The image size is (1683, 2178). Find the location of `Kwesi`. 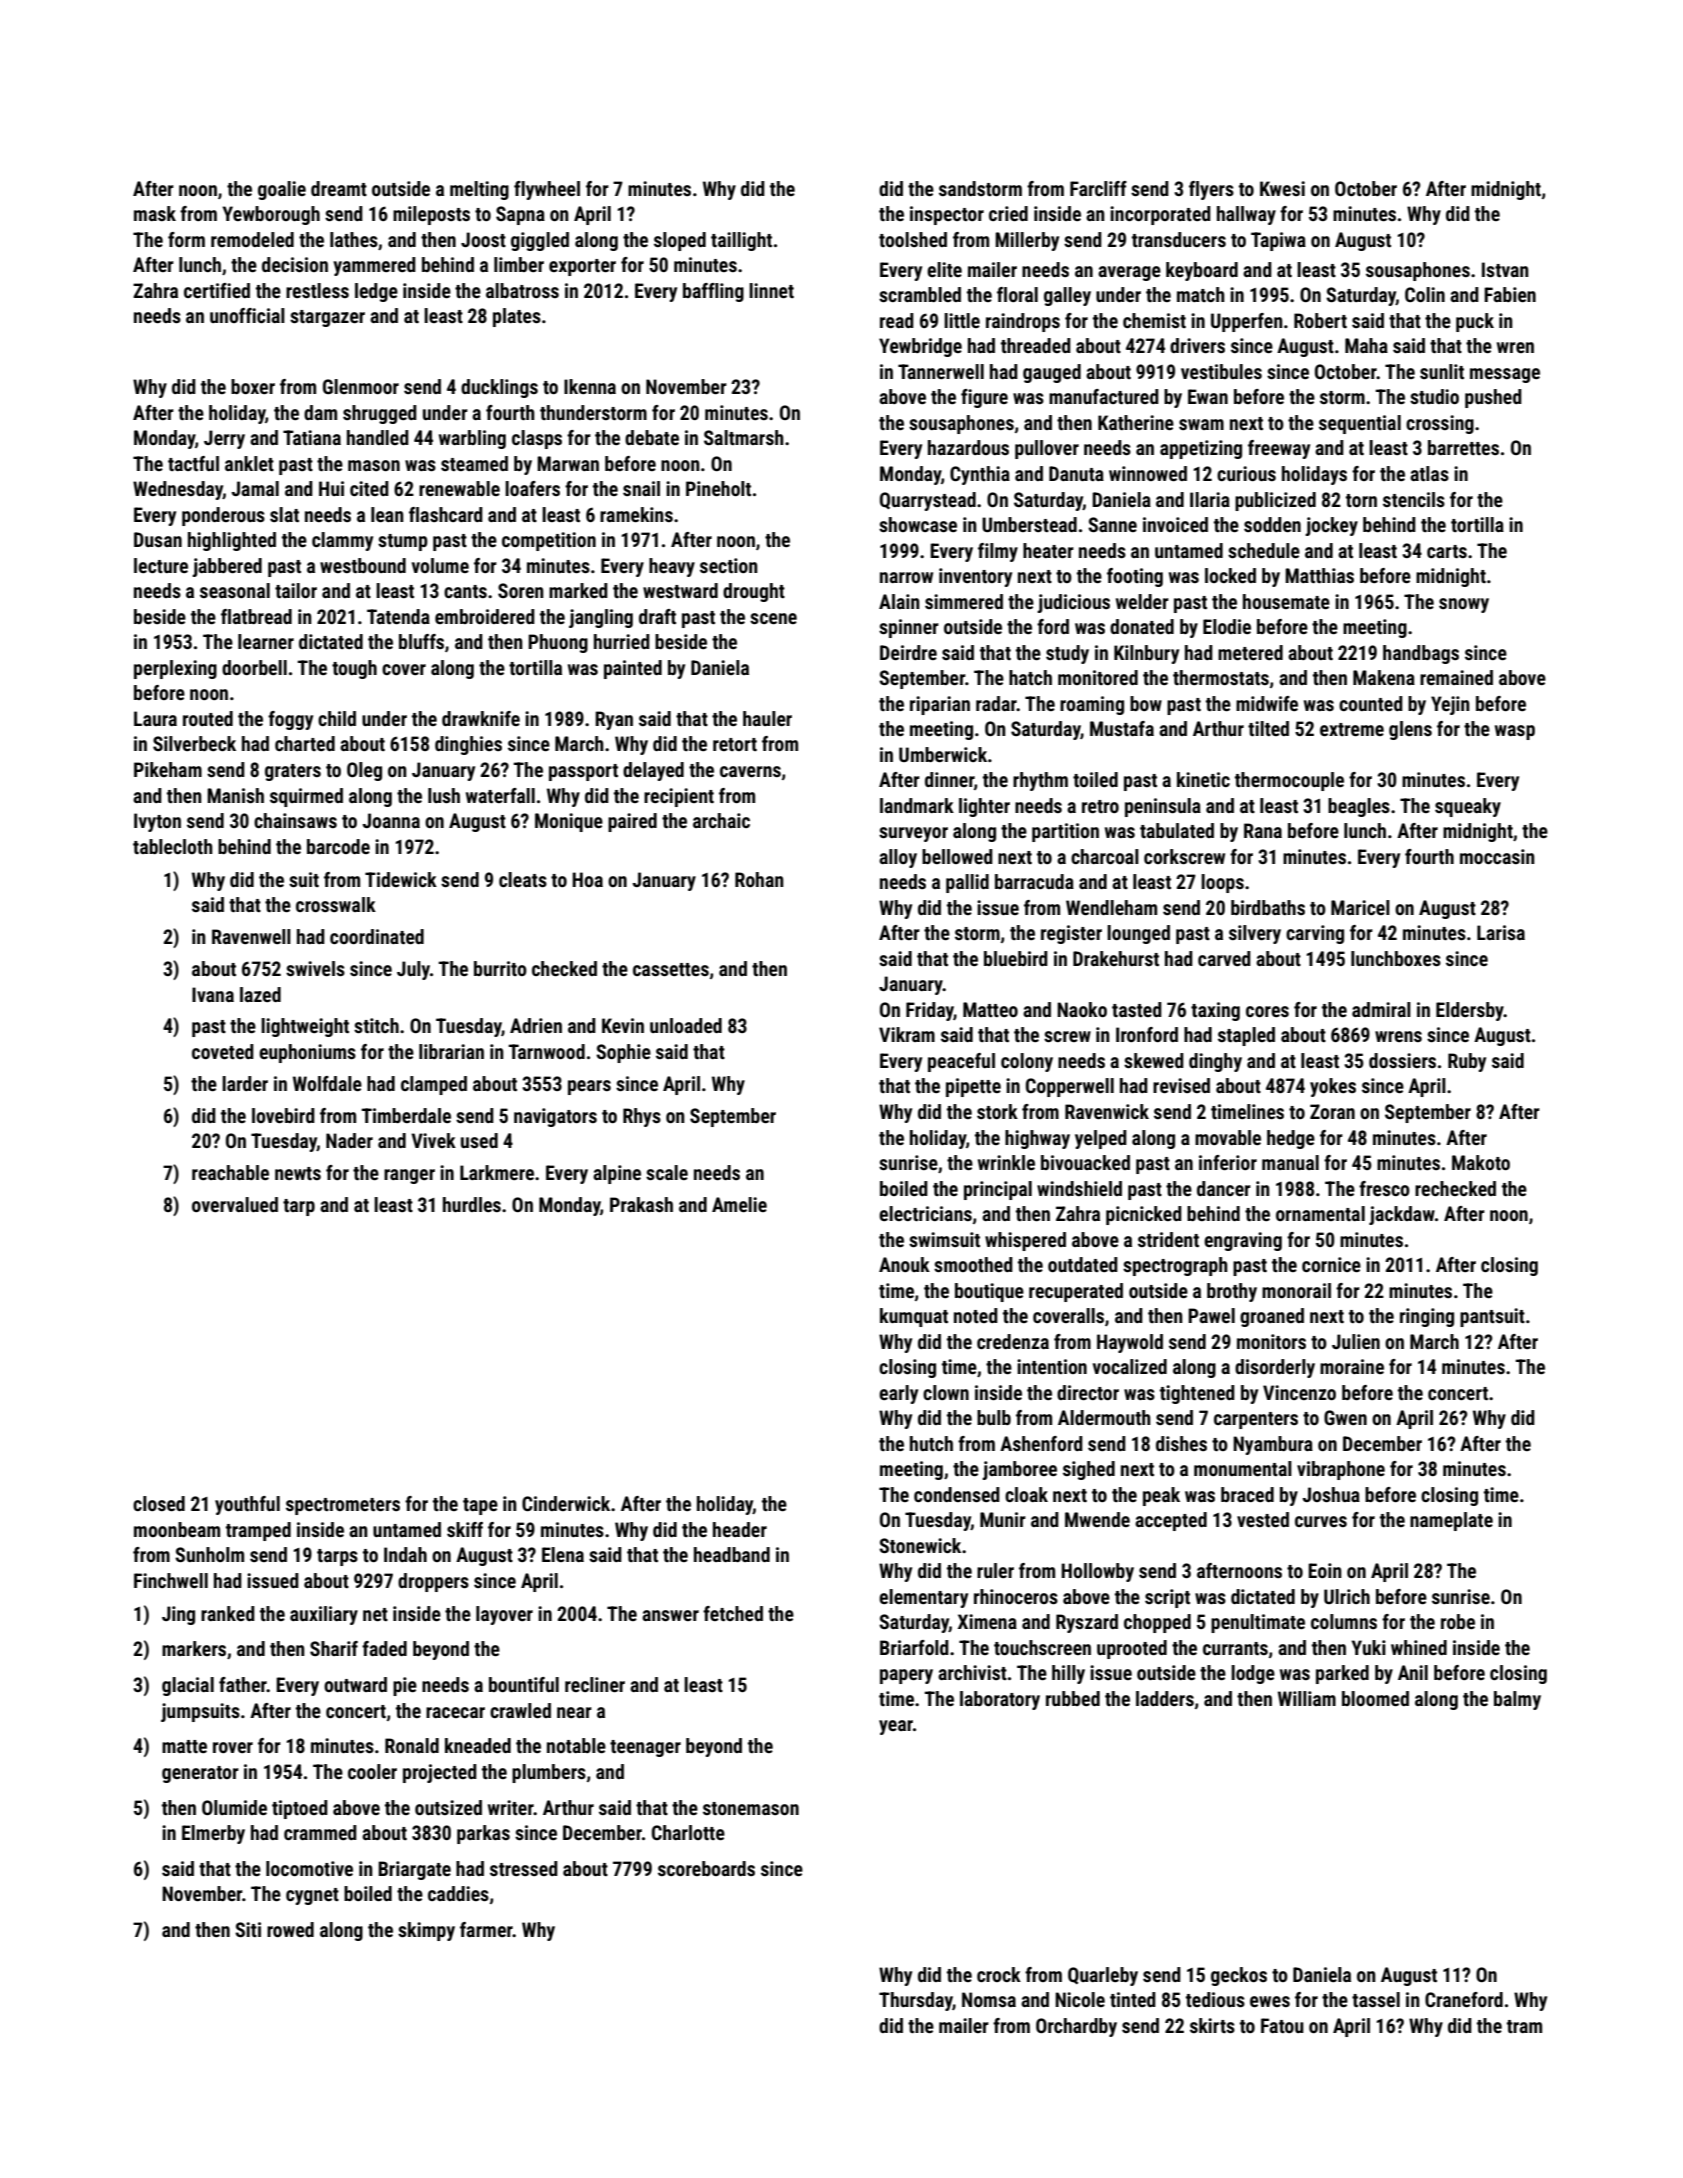

Kwesi is located at coordinates (1282, 188).
